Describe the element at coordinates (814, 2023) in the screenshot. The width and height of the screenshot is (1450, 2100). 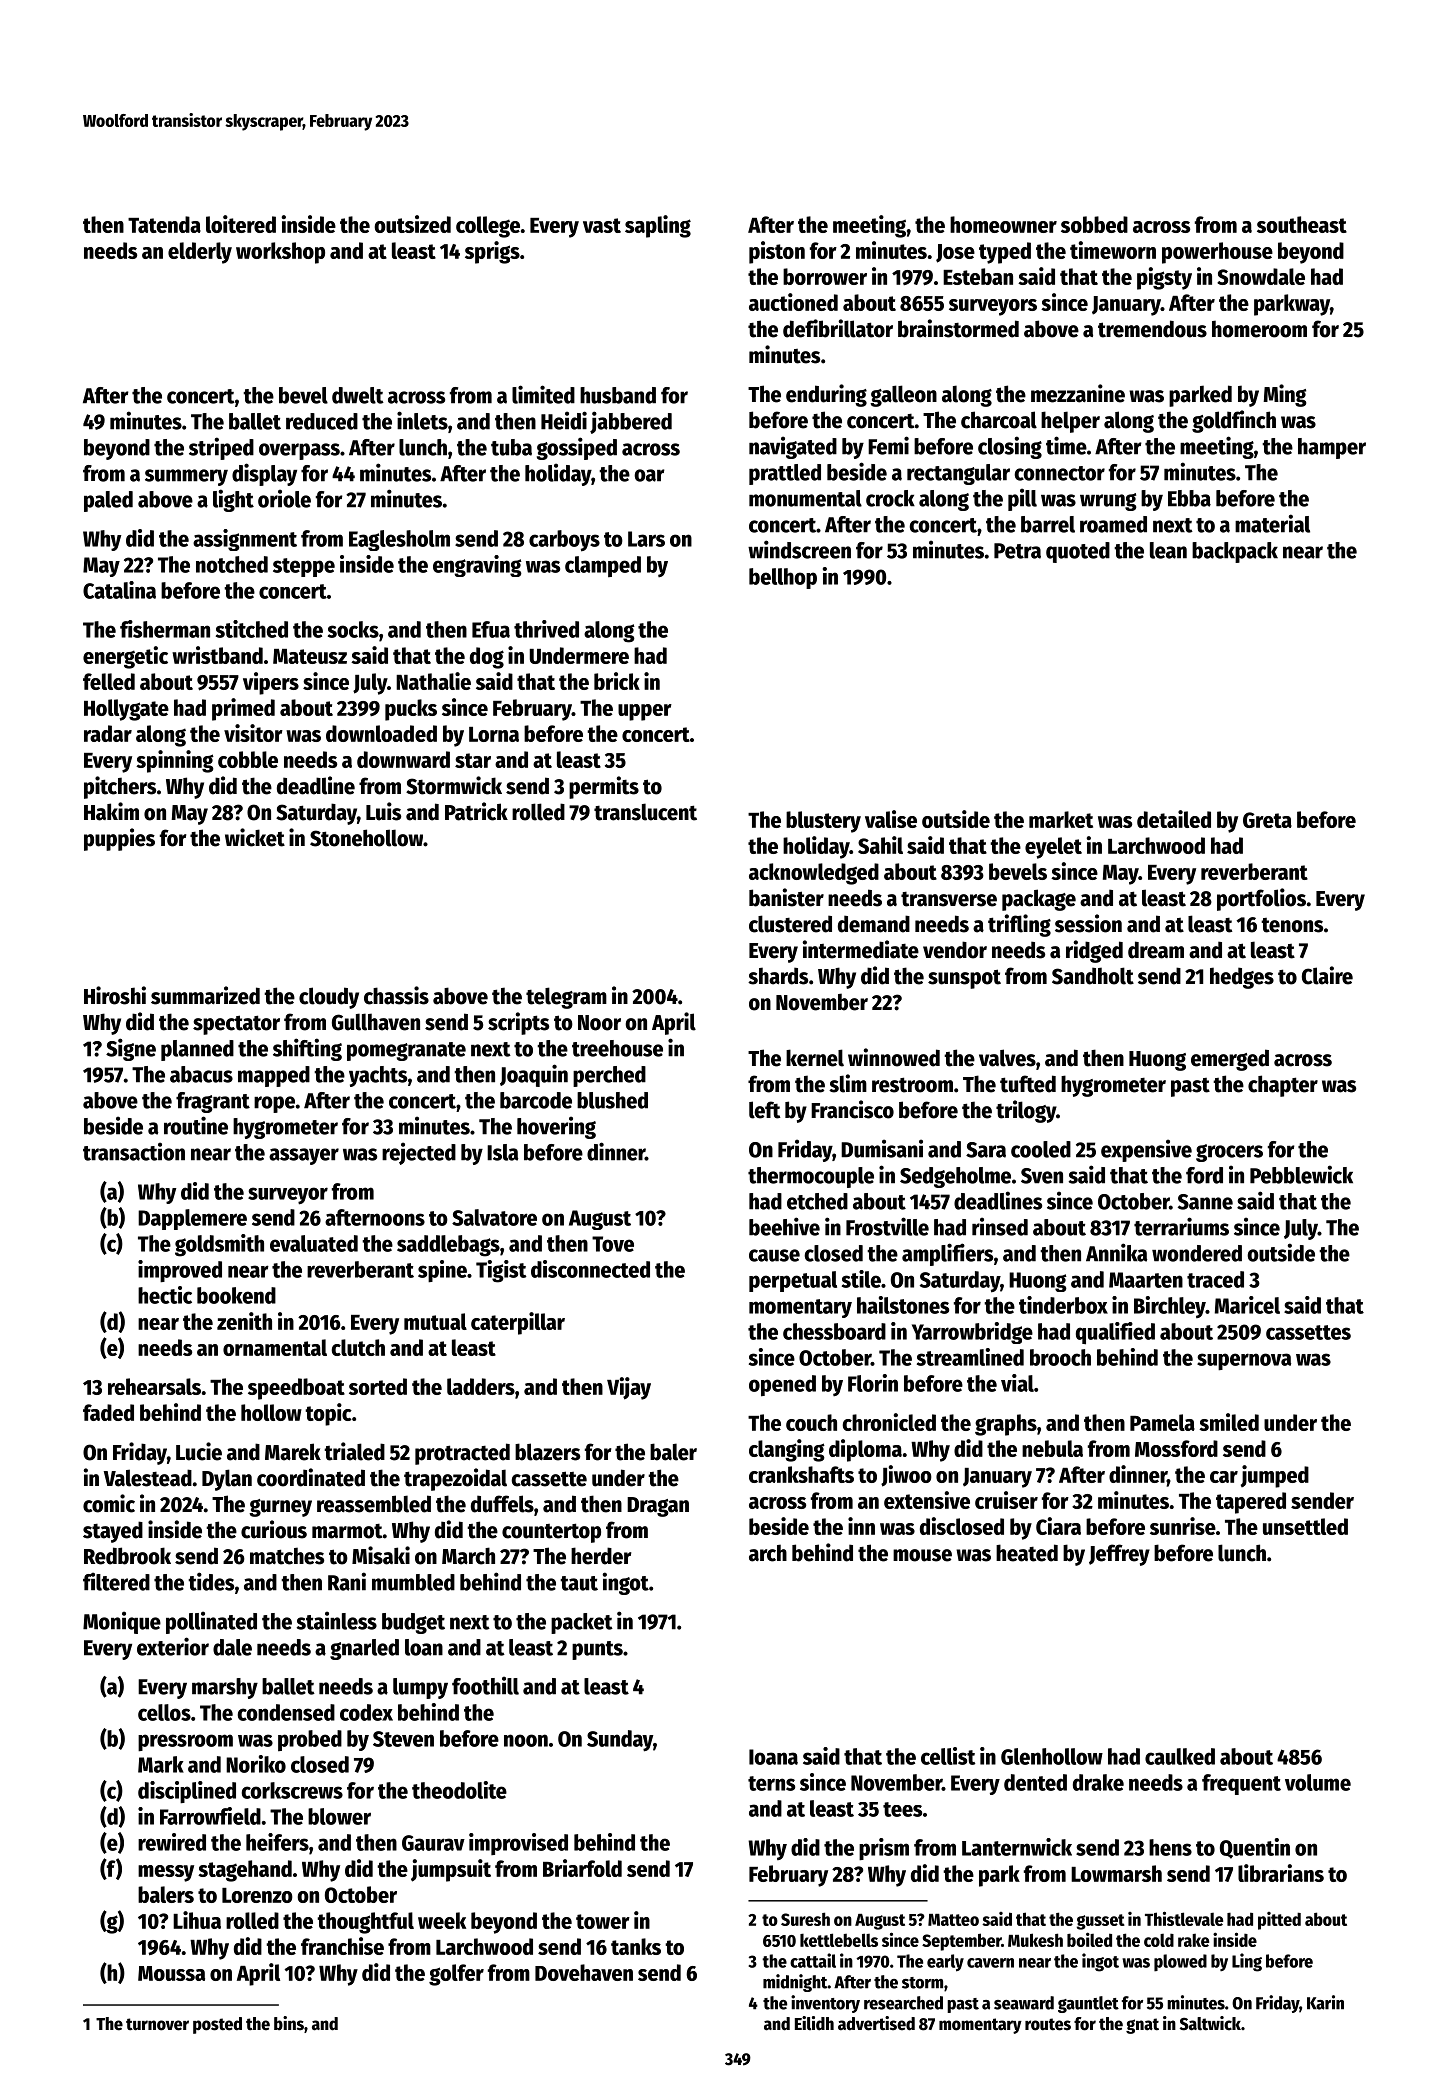
I see `Eilidh` at that location.
